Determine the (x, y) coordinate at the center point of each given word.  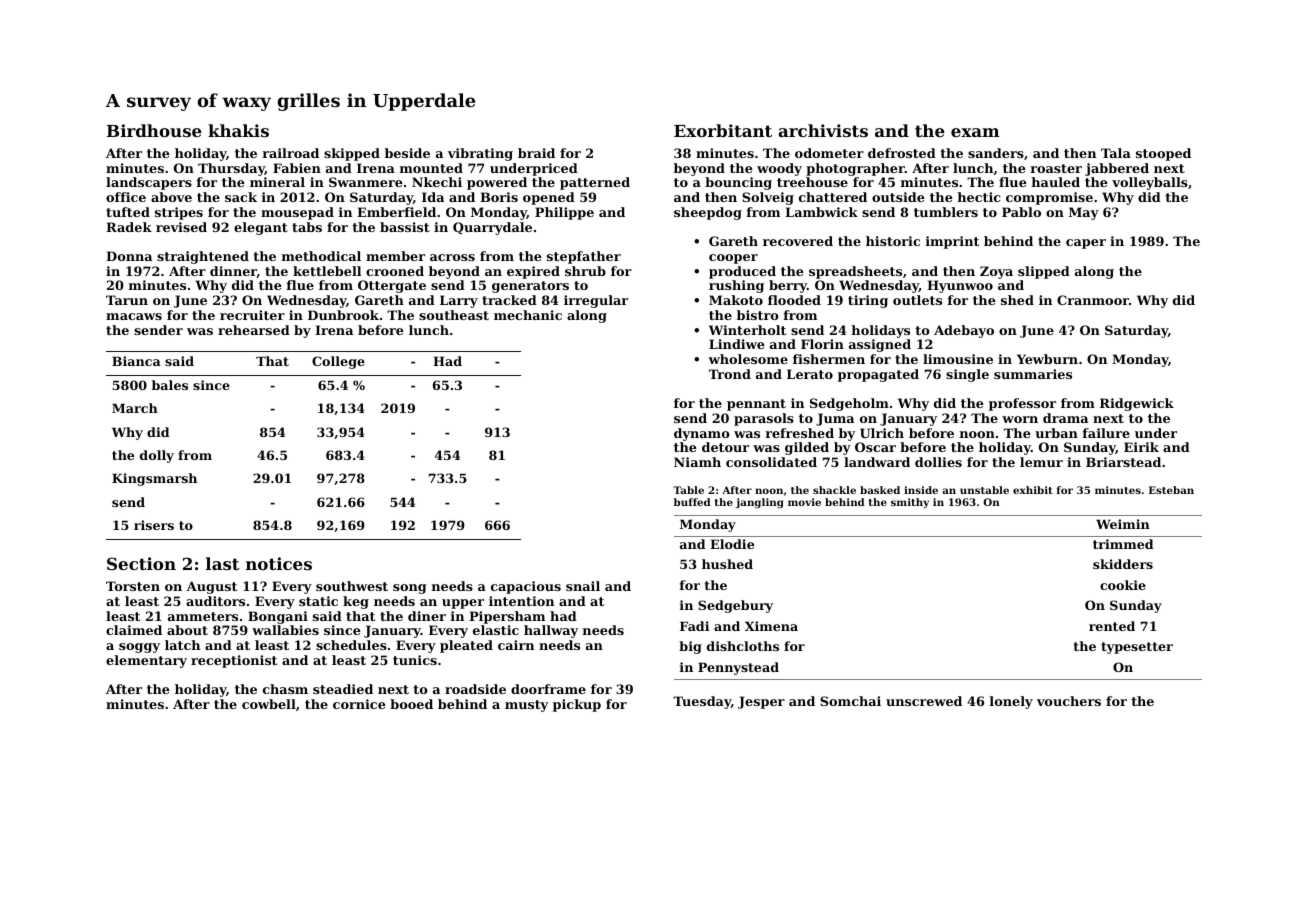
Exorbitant (723, 130)
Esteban (1171, 490)
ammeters (203, 616)
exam (975, 132)
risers (154, 525)
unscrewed (924, 701)
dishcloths (743, 646)
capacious (526, 587)
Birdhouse (154, 130)
